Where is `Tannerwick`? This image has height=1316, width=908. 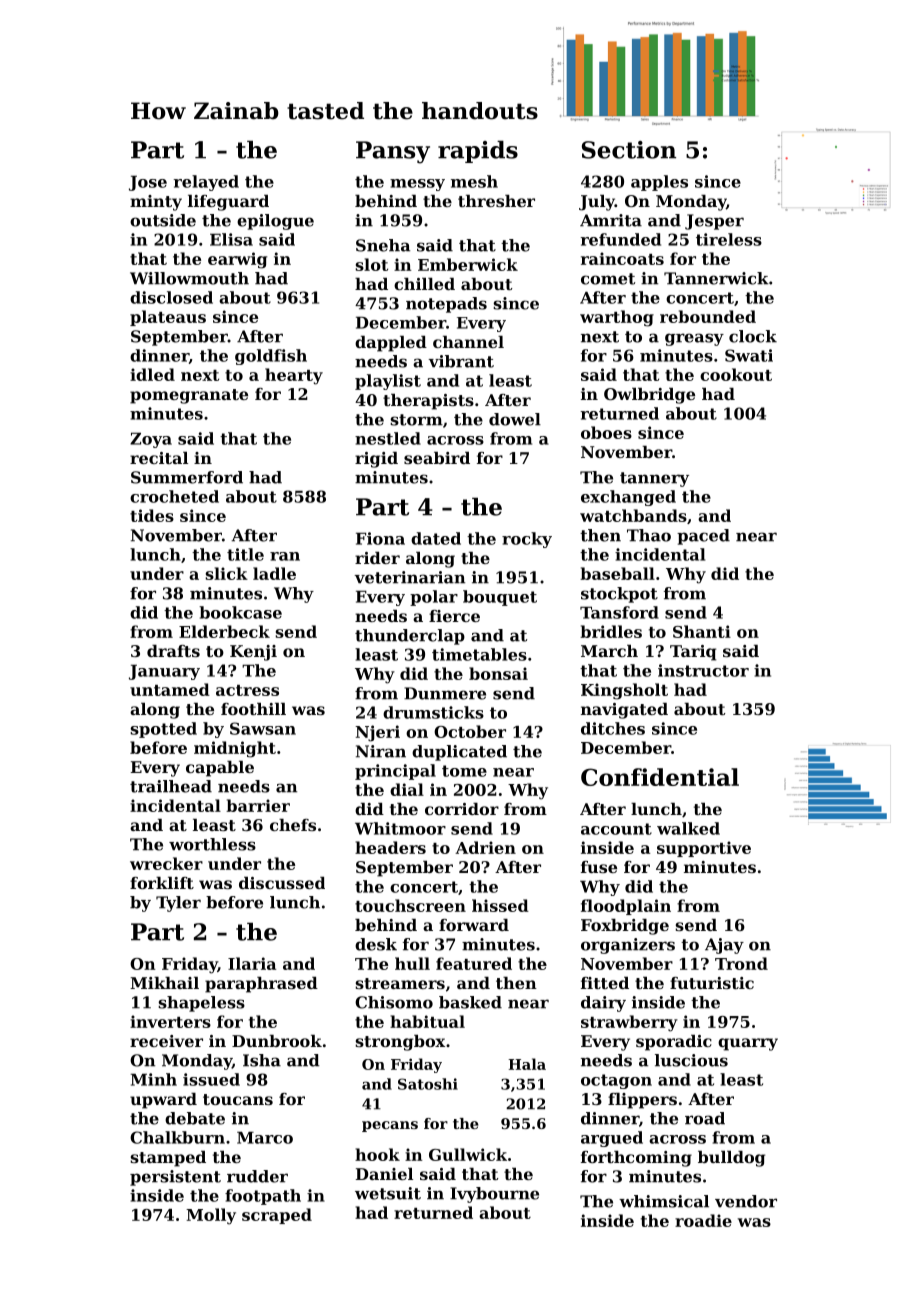 Tannerwick is located at coordinates (716, 278).
